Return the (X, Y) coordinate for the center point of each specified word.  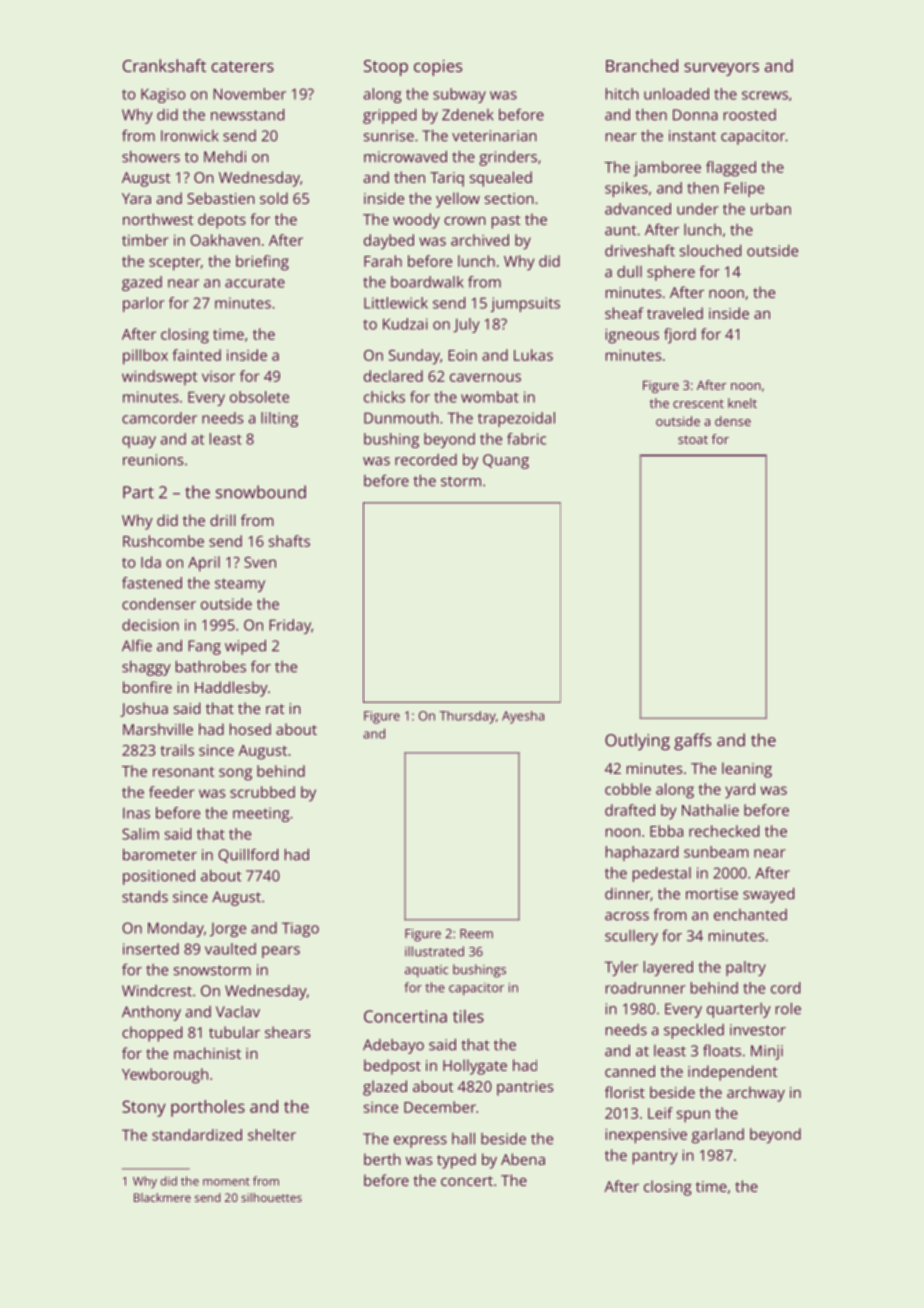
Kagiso (163, 95)
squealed (501, 179)
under (698, 209)
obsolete (259, 397)
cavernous (485, 377)
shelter (272, 1135)
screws (765, 95)
